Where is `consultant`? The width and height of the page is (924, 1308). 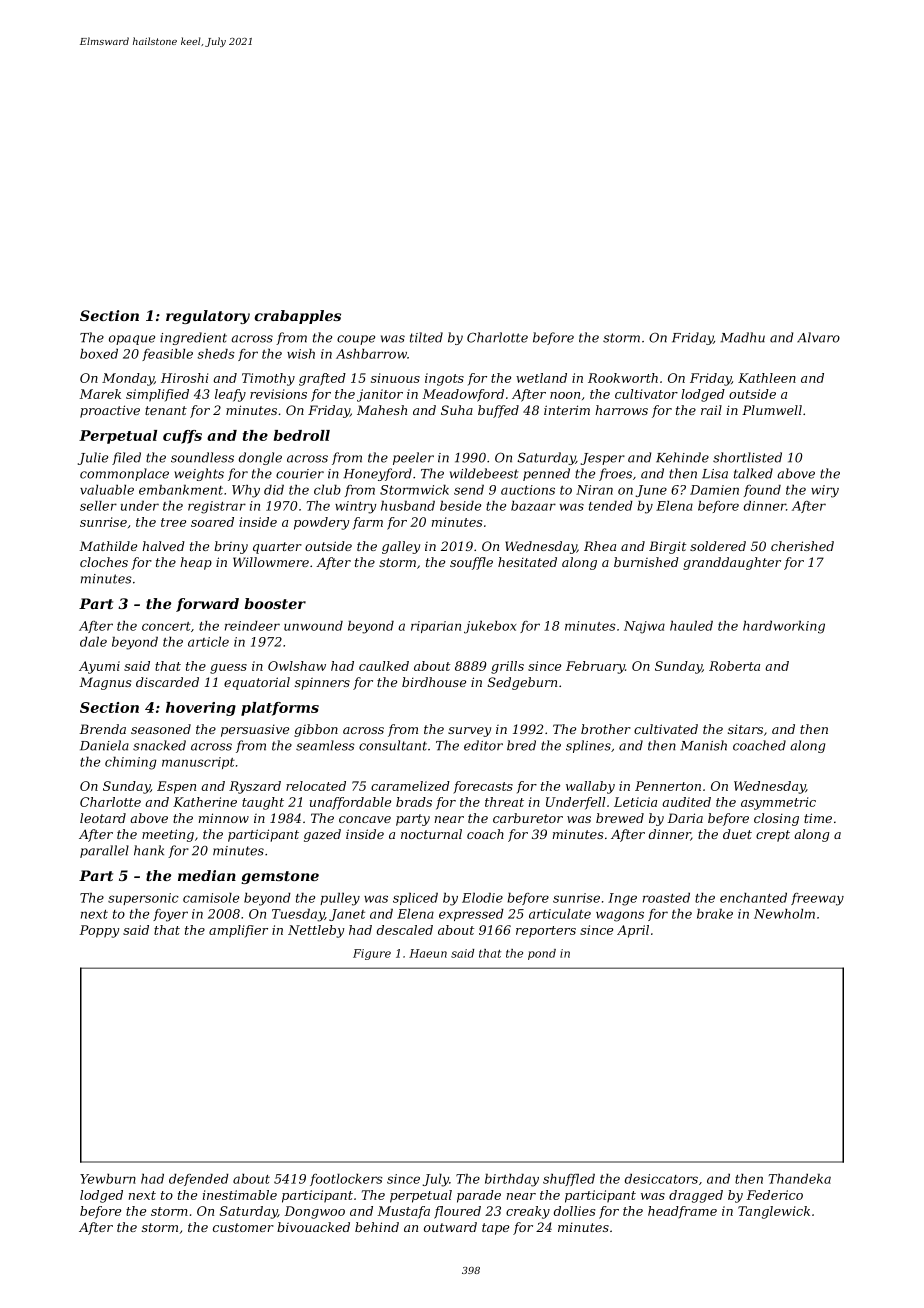 consultant is located at coordinates (393, 745).
